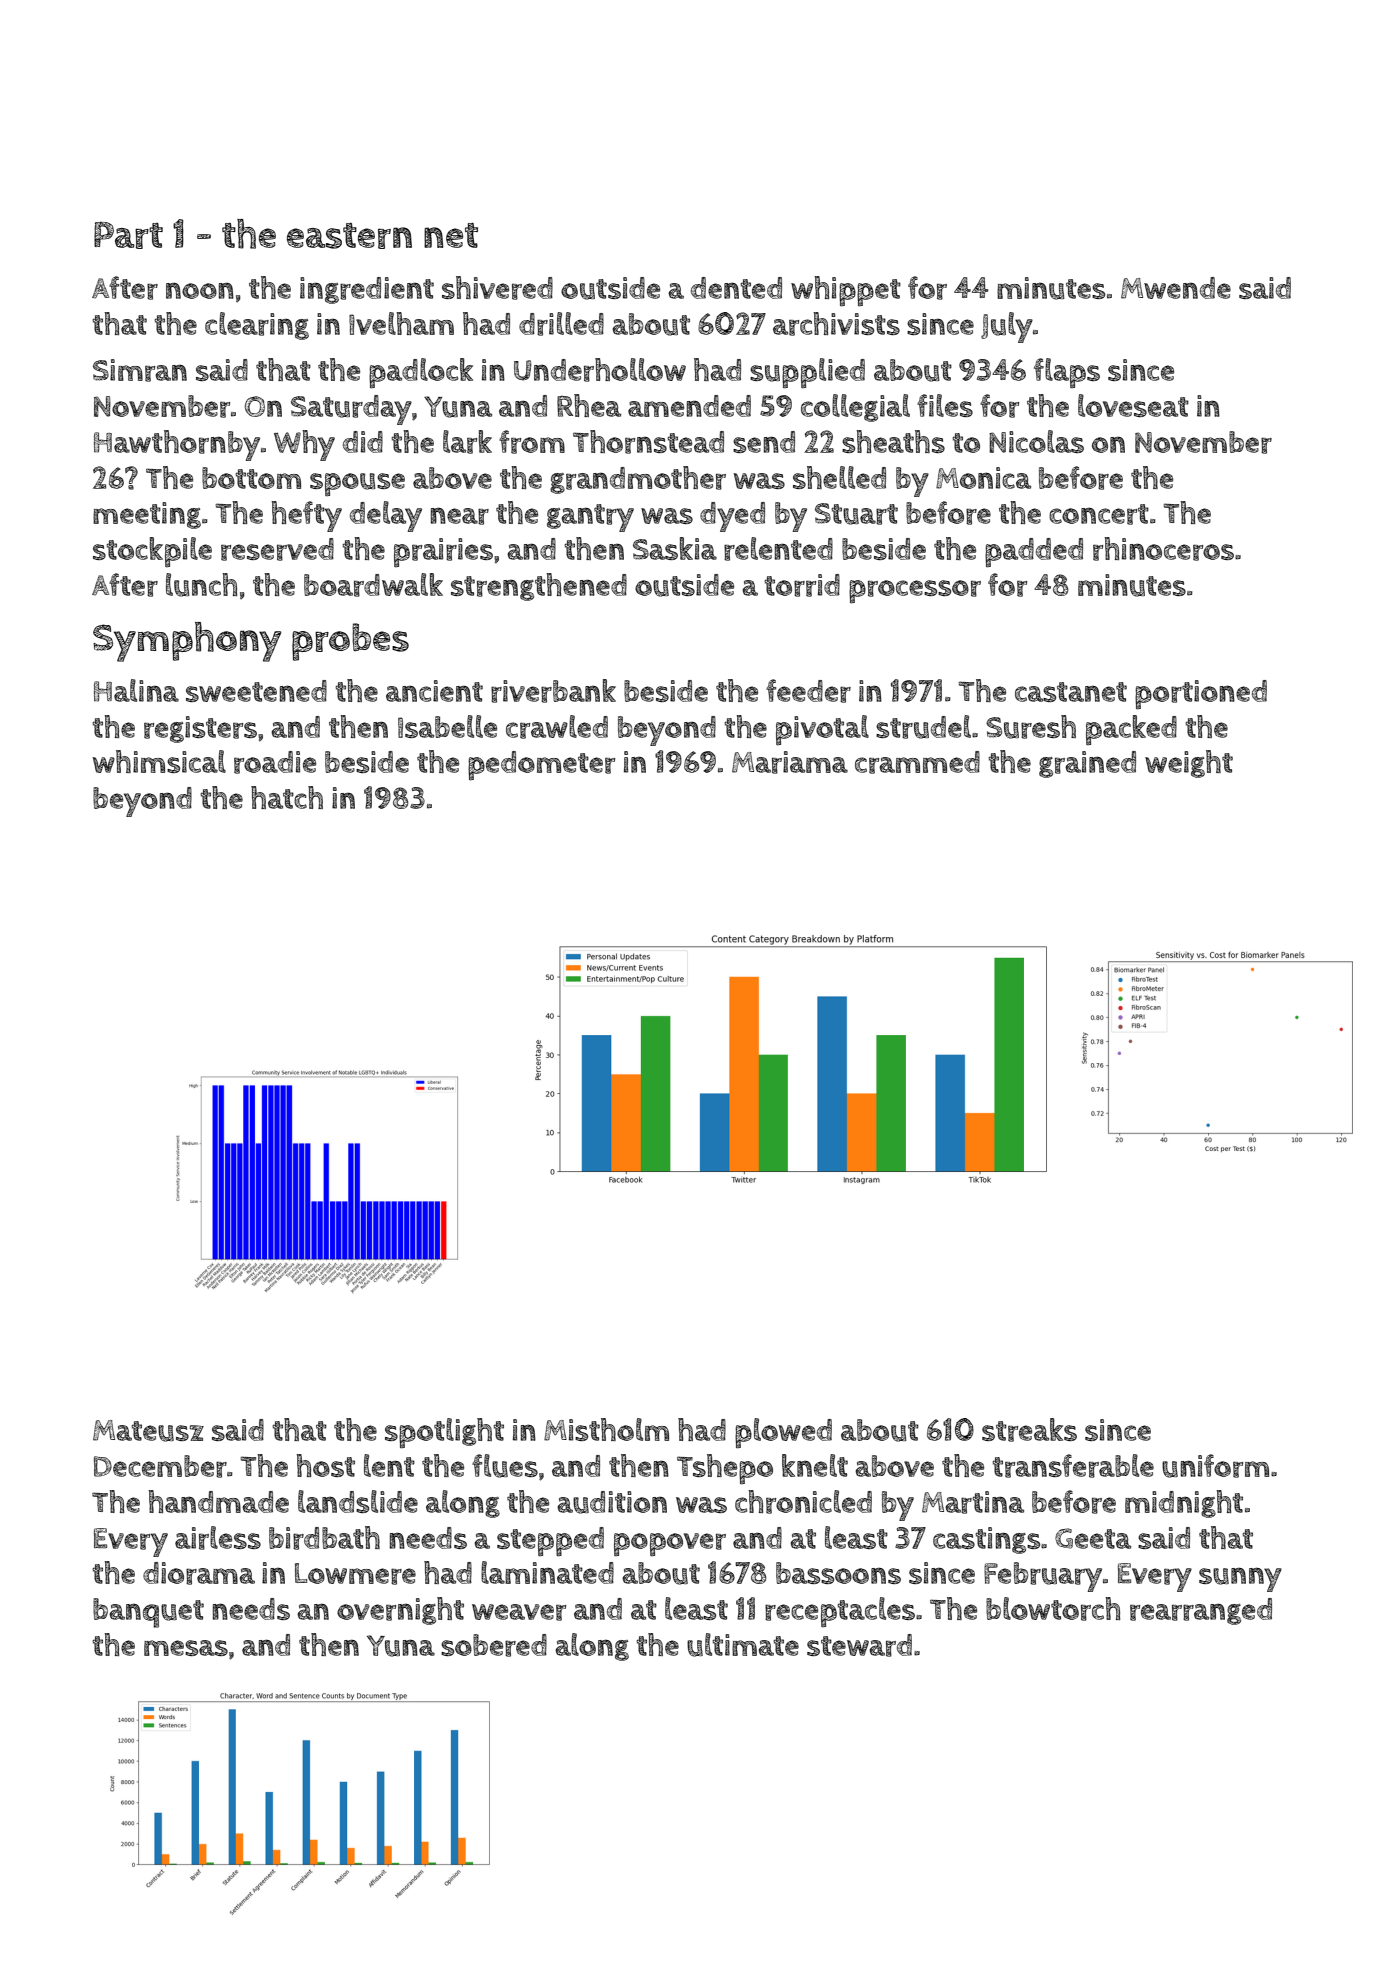 This image has width=1386, height=1969. I want to click on concert, so click(1099, 514).
